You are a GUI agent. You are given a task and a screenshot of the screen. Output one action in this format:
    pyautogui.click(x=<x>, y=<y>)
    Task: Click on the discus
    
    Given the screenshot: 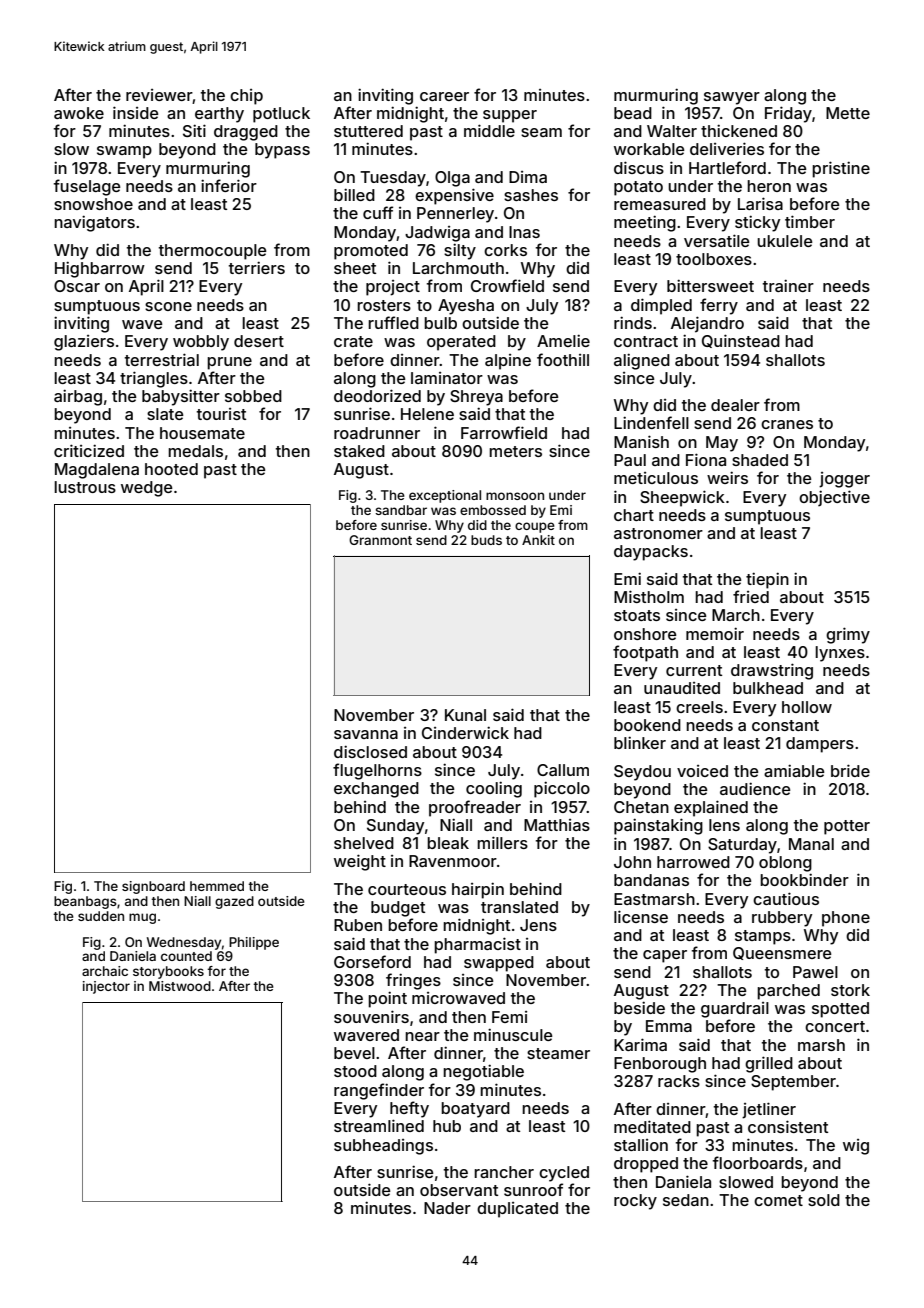 What is the action you would take?
    pyautogui.click(x=639, y=167)
